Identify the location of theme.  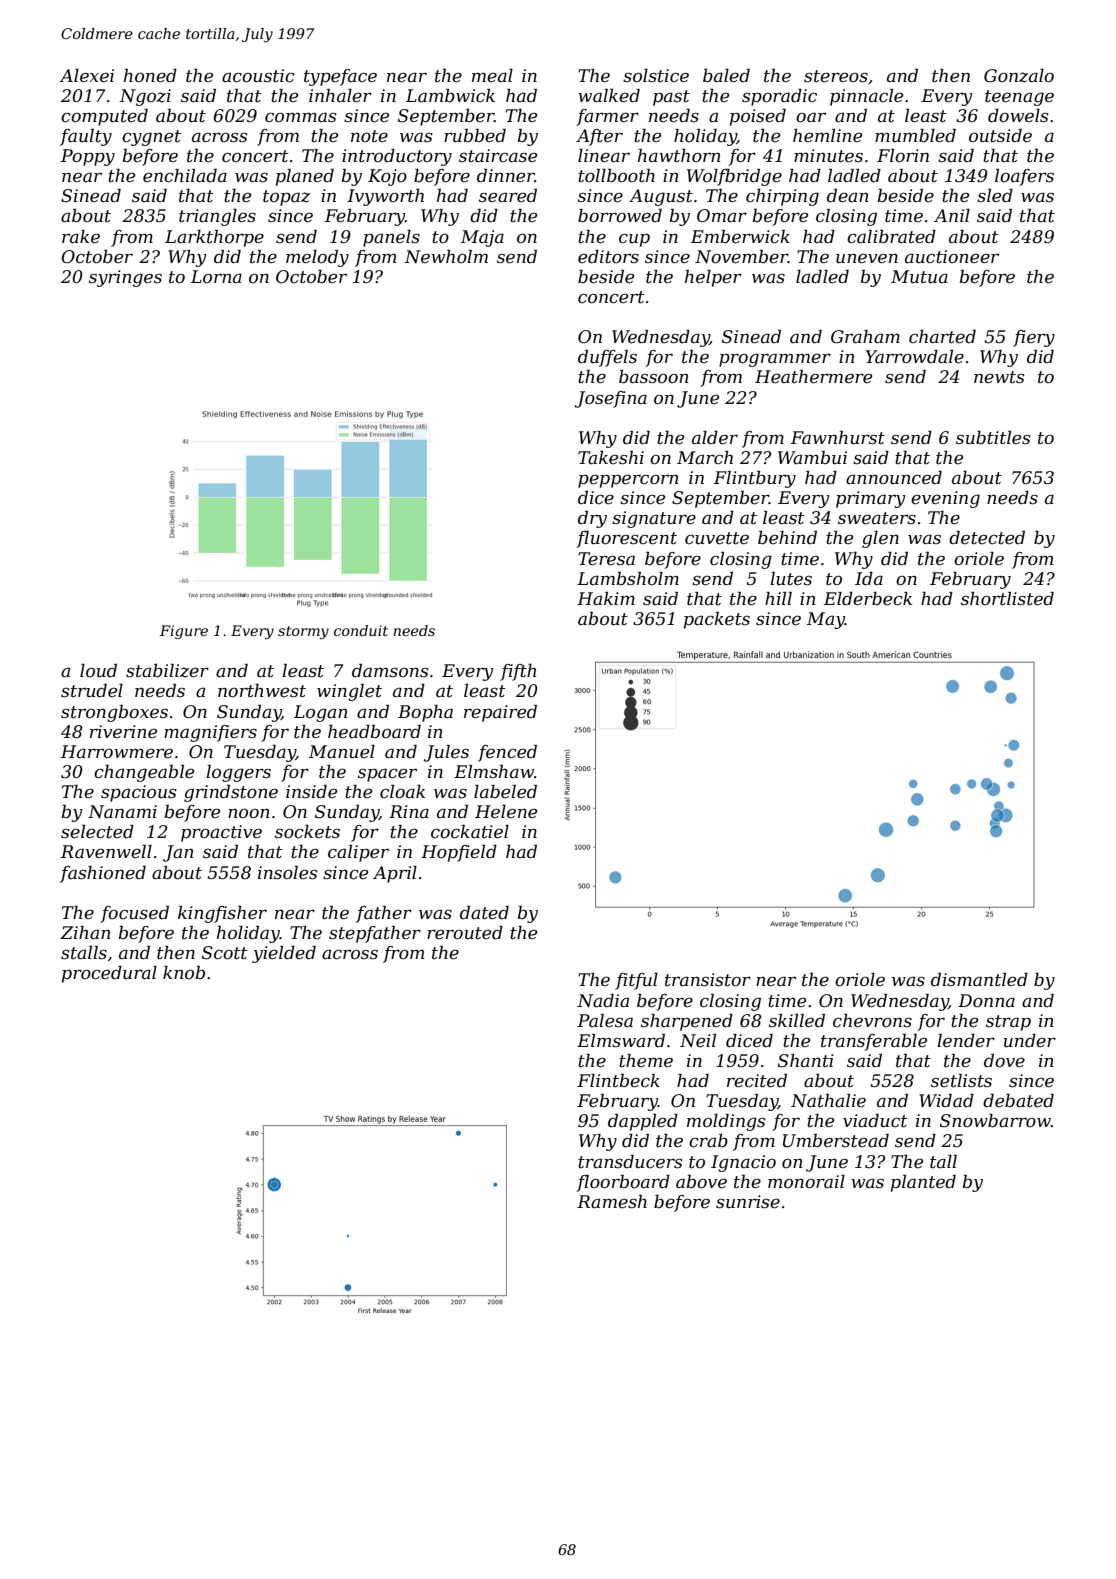
(646, 1061).
